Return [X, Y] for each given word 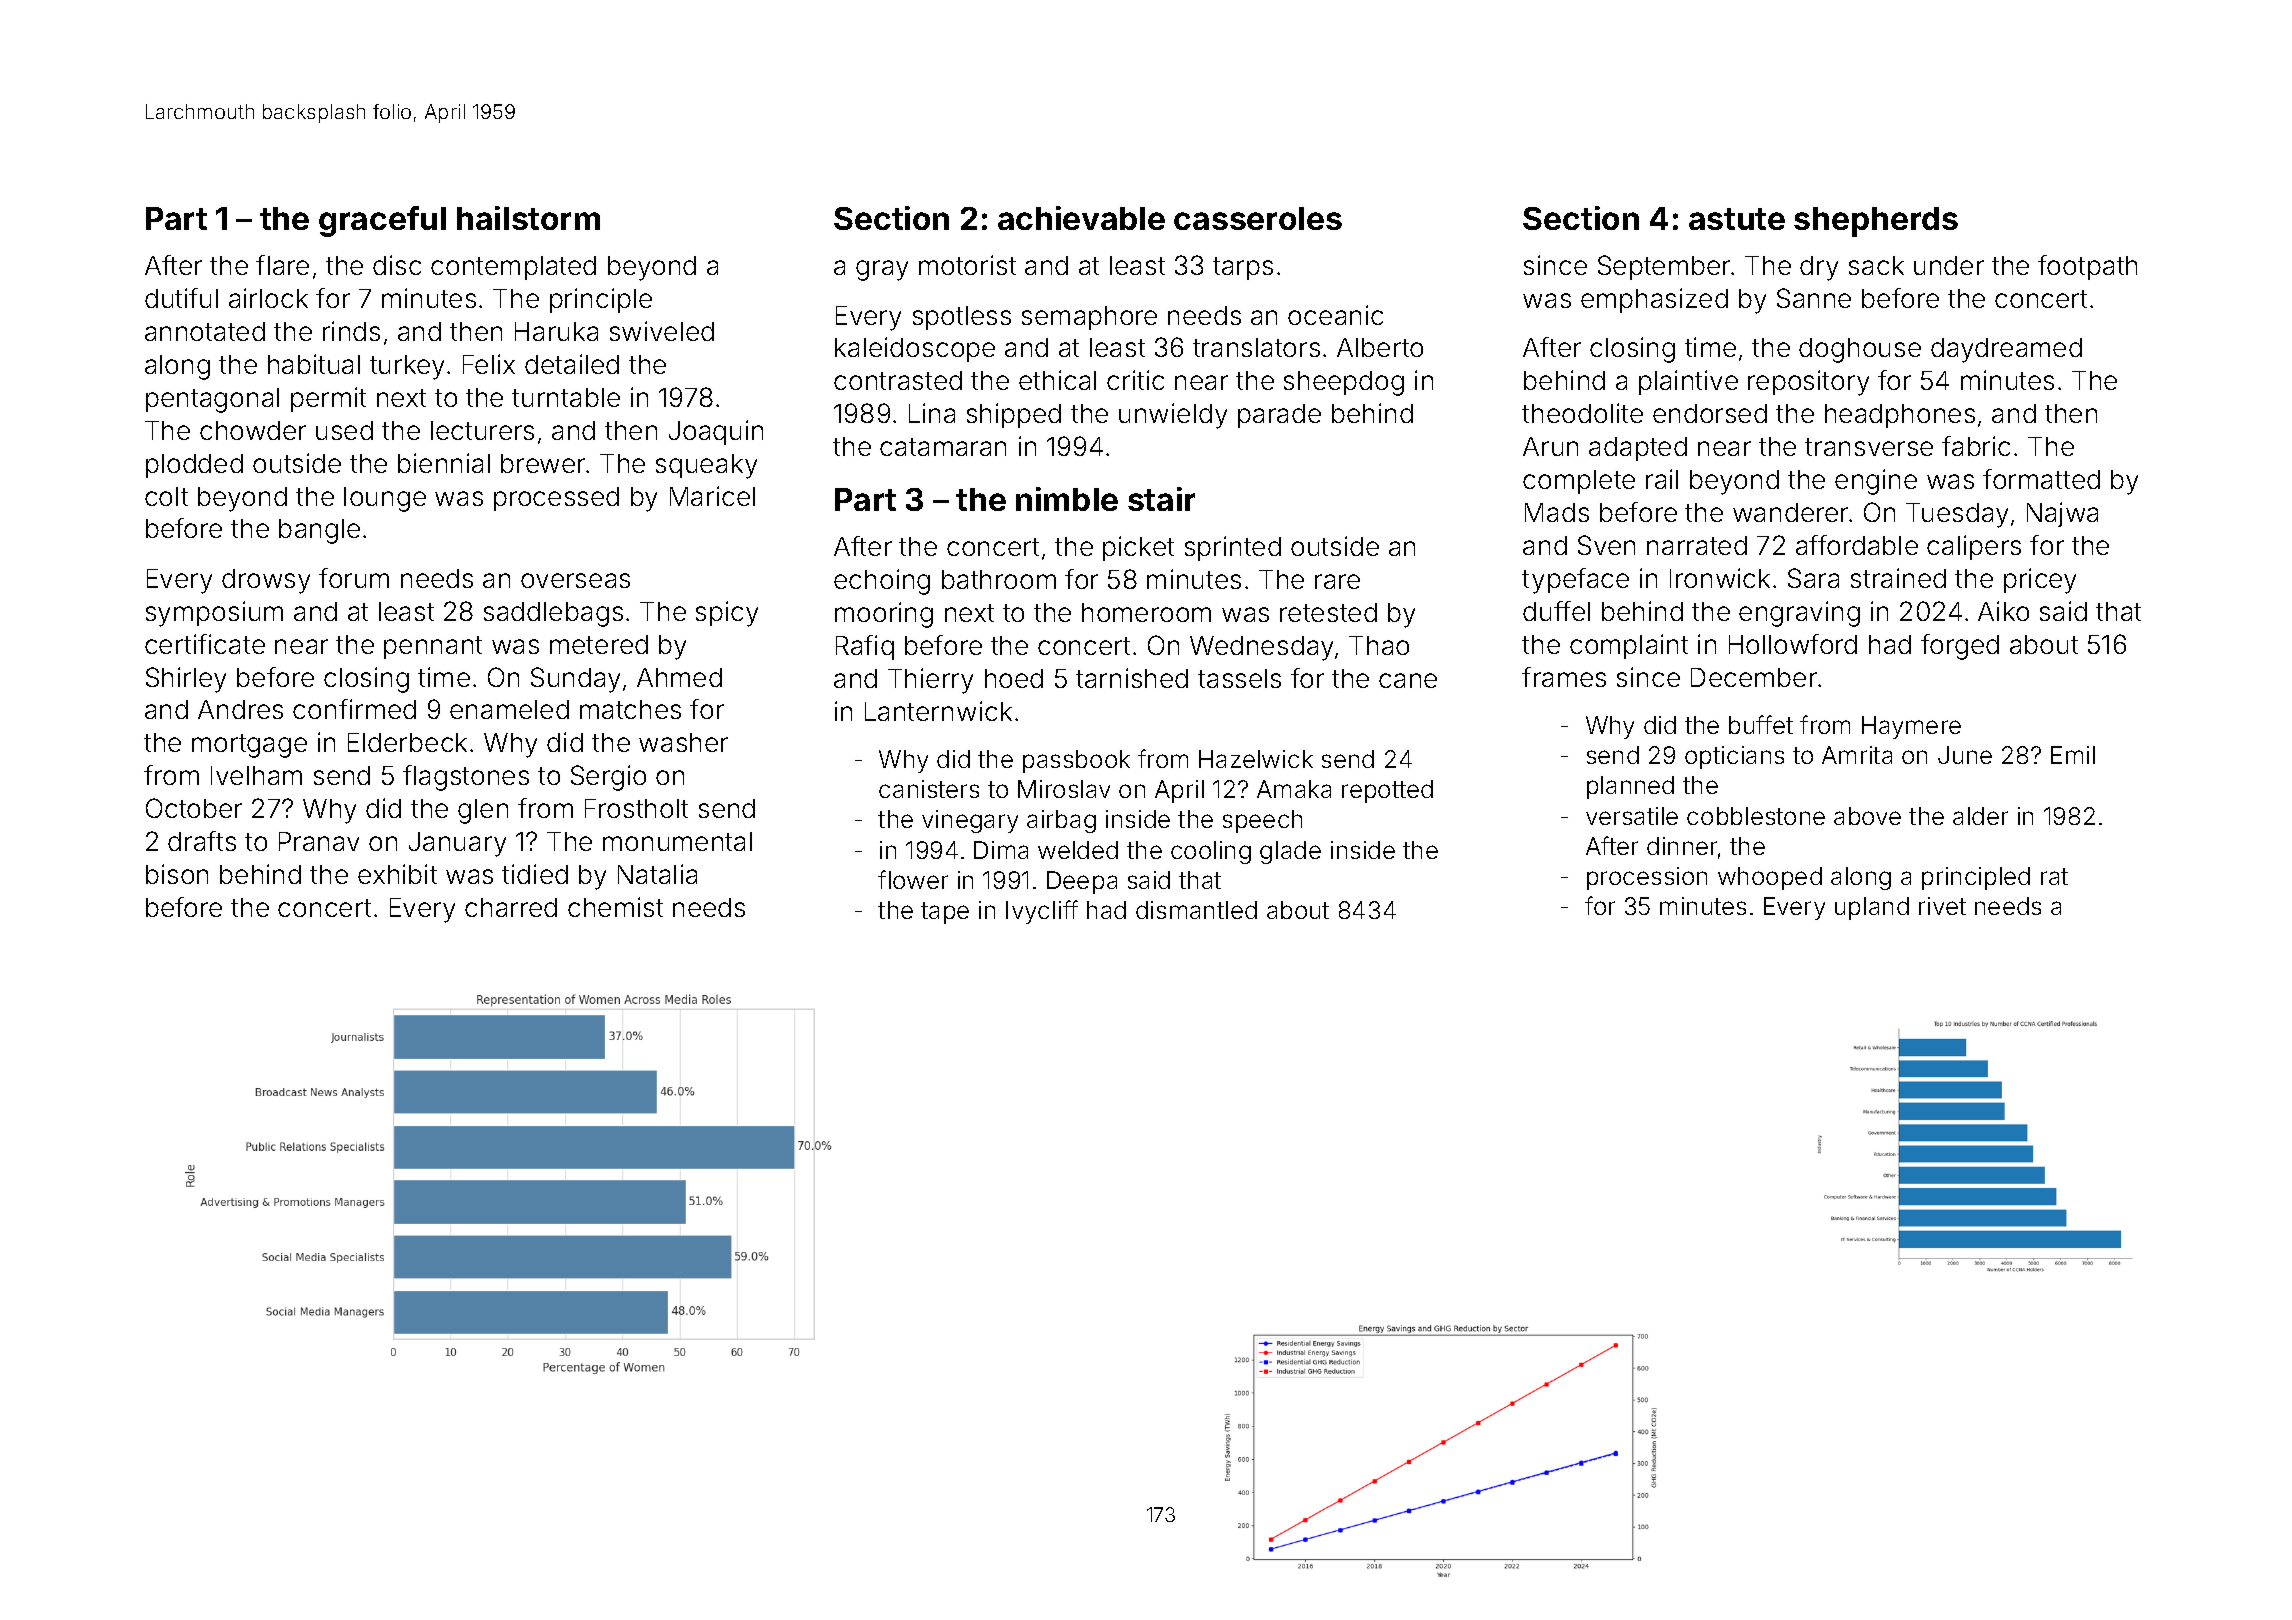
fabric [1976, 446]
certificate [205, 644]
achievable [1081, 218]
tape [945, 913]
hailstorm [528, 218]
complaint [1629, 646]
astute [1737, 219]
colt [166, 496]
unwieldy [1173, 416]
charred [511, 907]
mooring [884, 615]
